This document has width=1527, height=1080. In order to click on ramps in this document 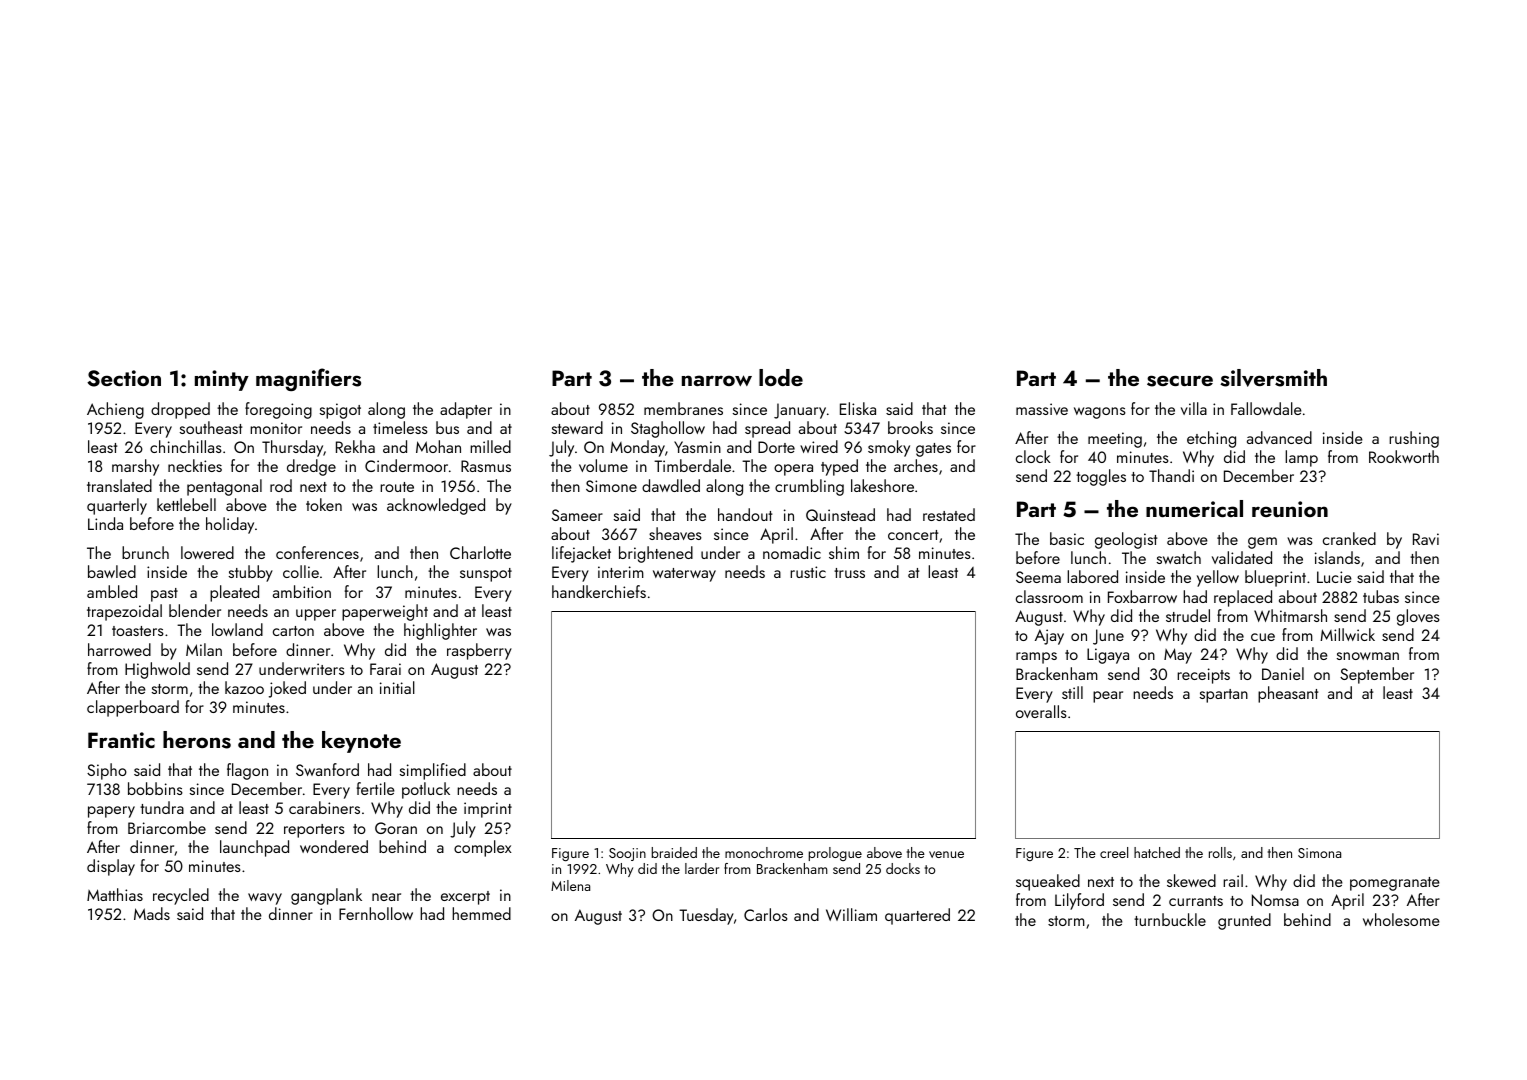, I will do `click(1036, 658)`.
